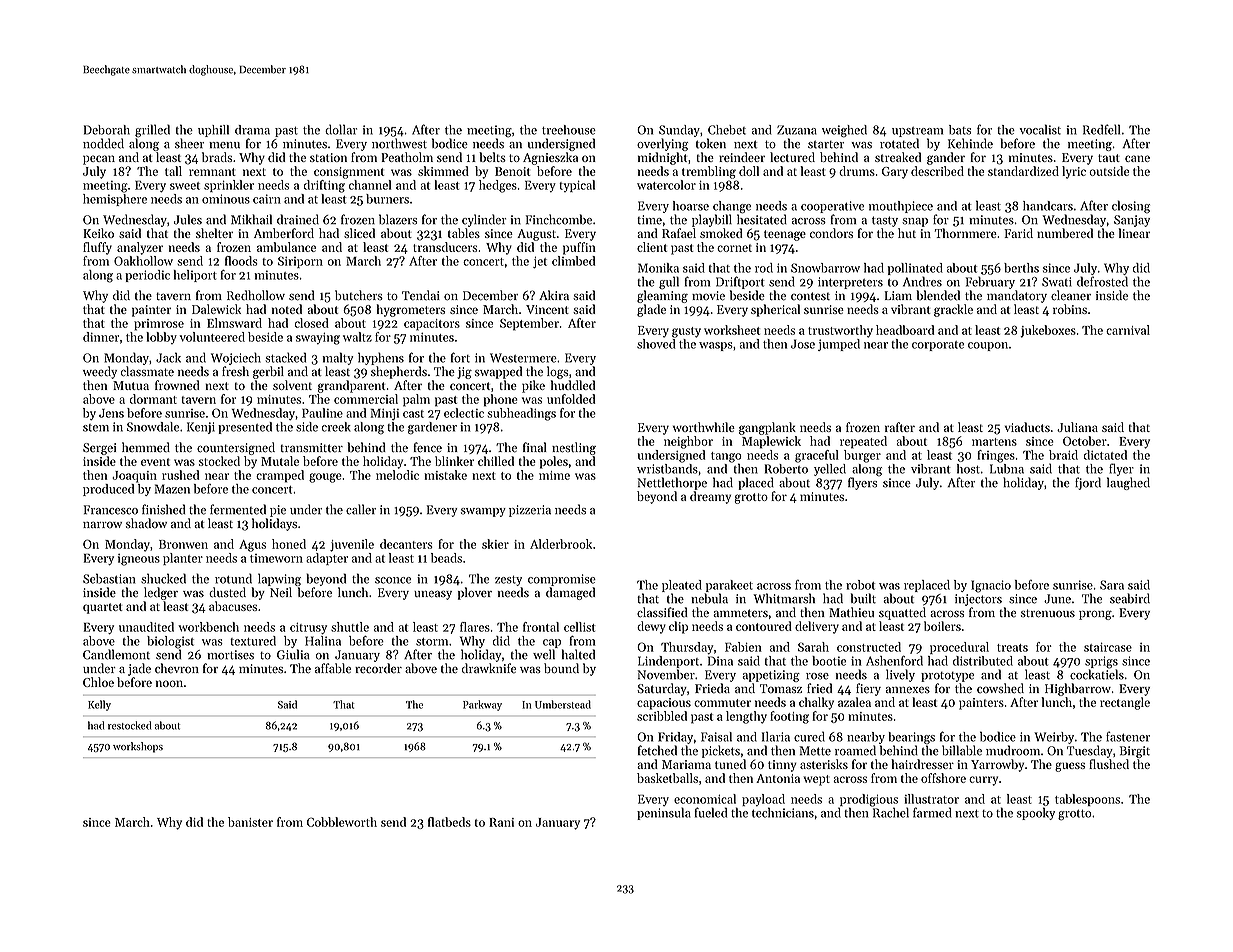 The width and height of the document is (1233, 952). I want to click on volunteered, so click(212, 337).
